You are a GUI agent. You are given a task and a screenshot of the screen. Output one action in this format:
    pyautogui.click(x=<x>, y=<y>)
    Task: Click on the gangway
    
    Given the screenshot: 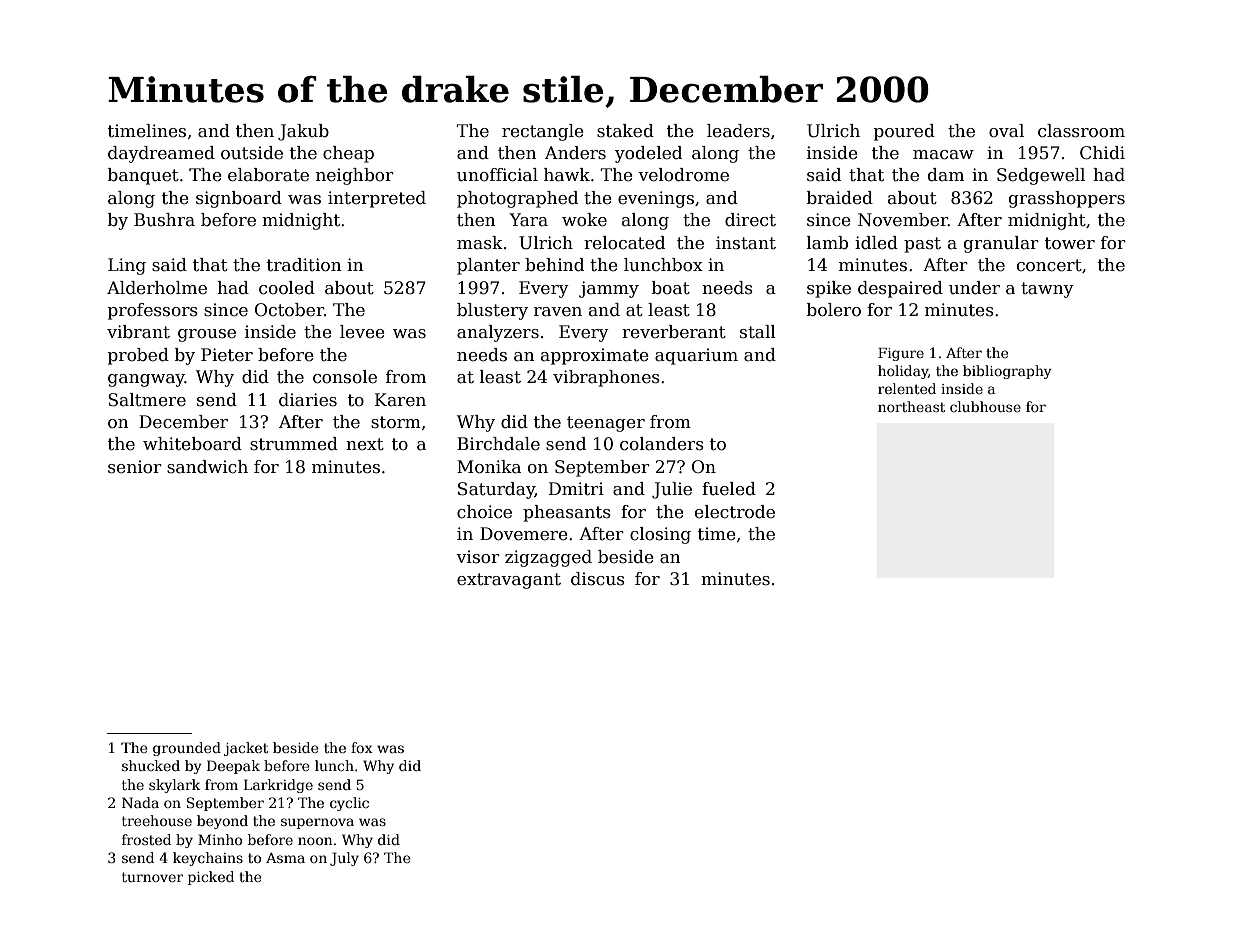 What is the action you would take?
    pyautogui.click(x=146, y=380)
